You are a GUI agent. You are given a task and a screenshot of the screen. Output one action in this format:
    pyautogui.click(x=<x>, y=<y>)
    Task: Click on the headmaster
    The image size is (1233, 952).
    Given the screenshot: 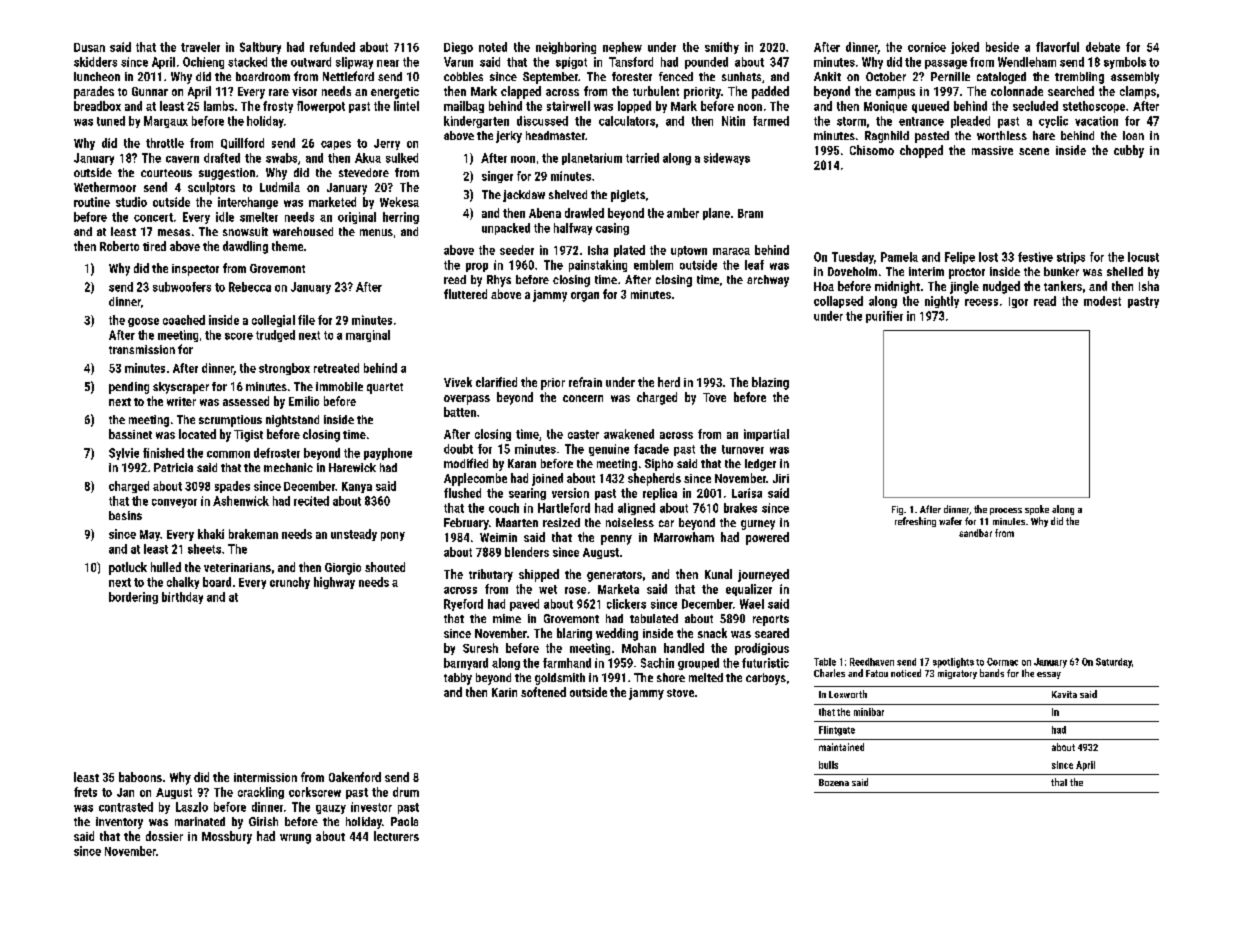 What is the action you would take?
    pyautogui.click(x=555, y=135)
